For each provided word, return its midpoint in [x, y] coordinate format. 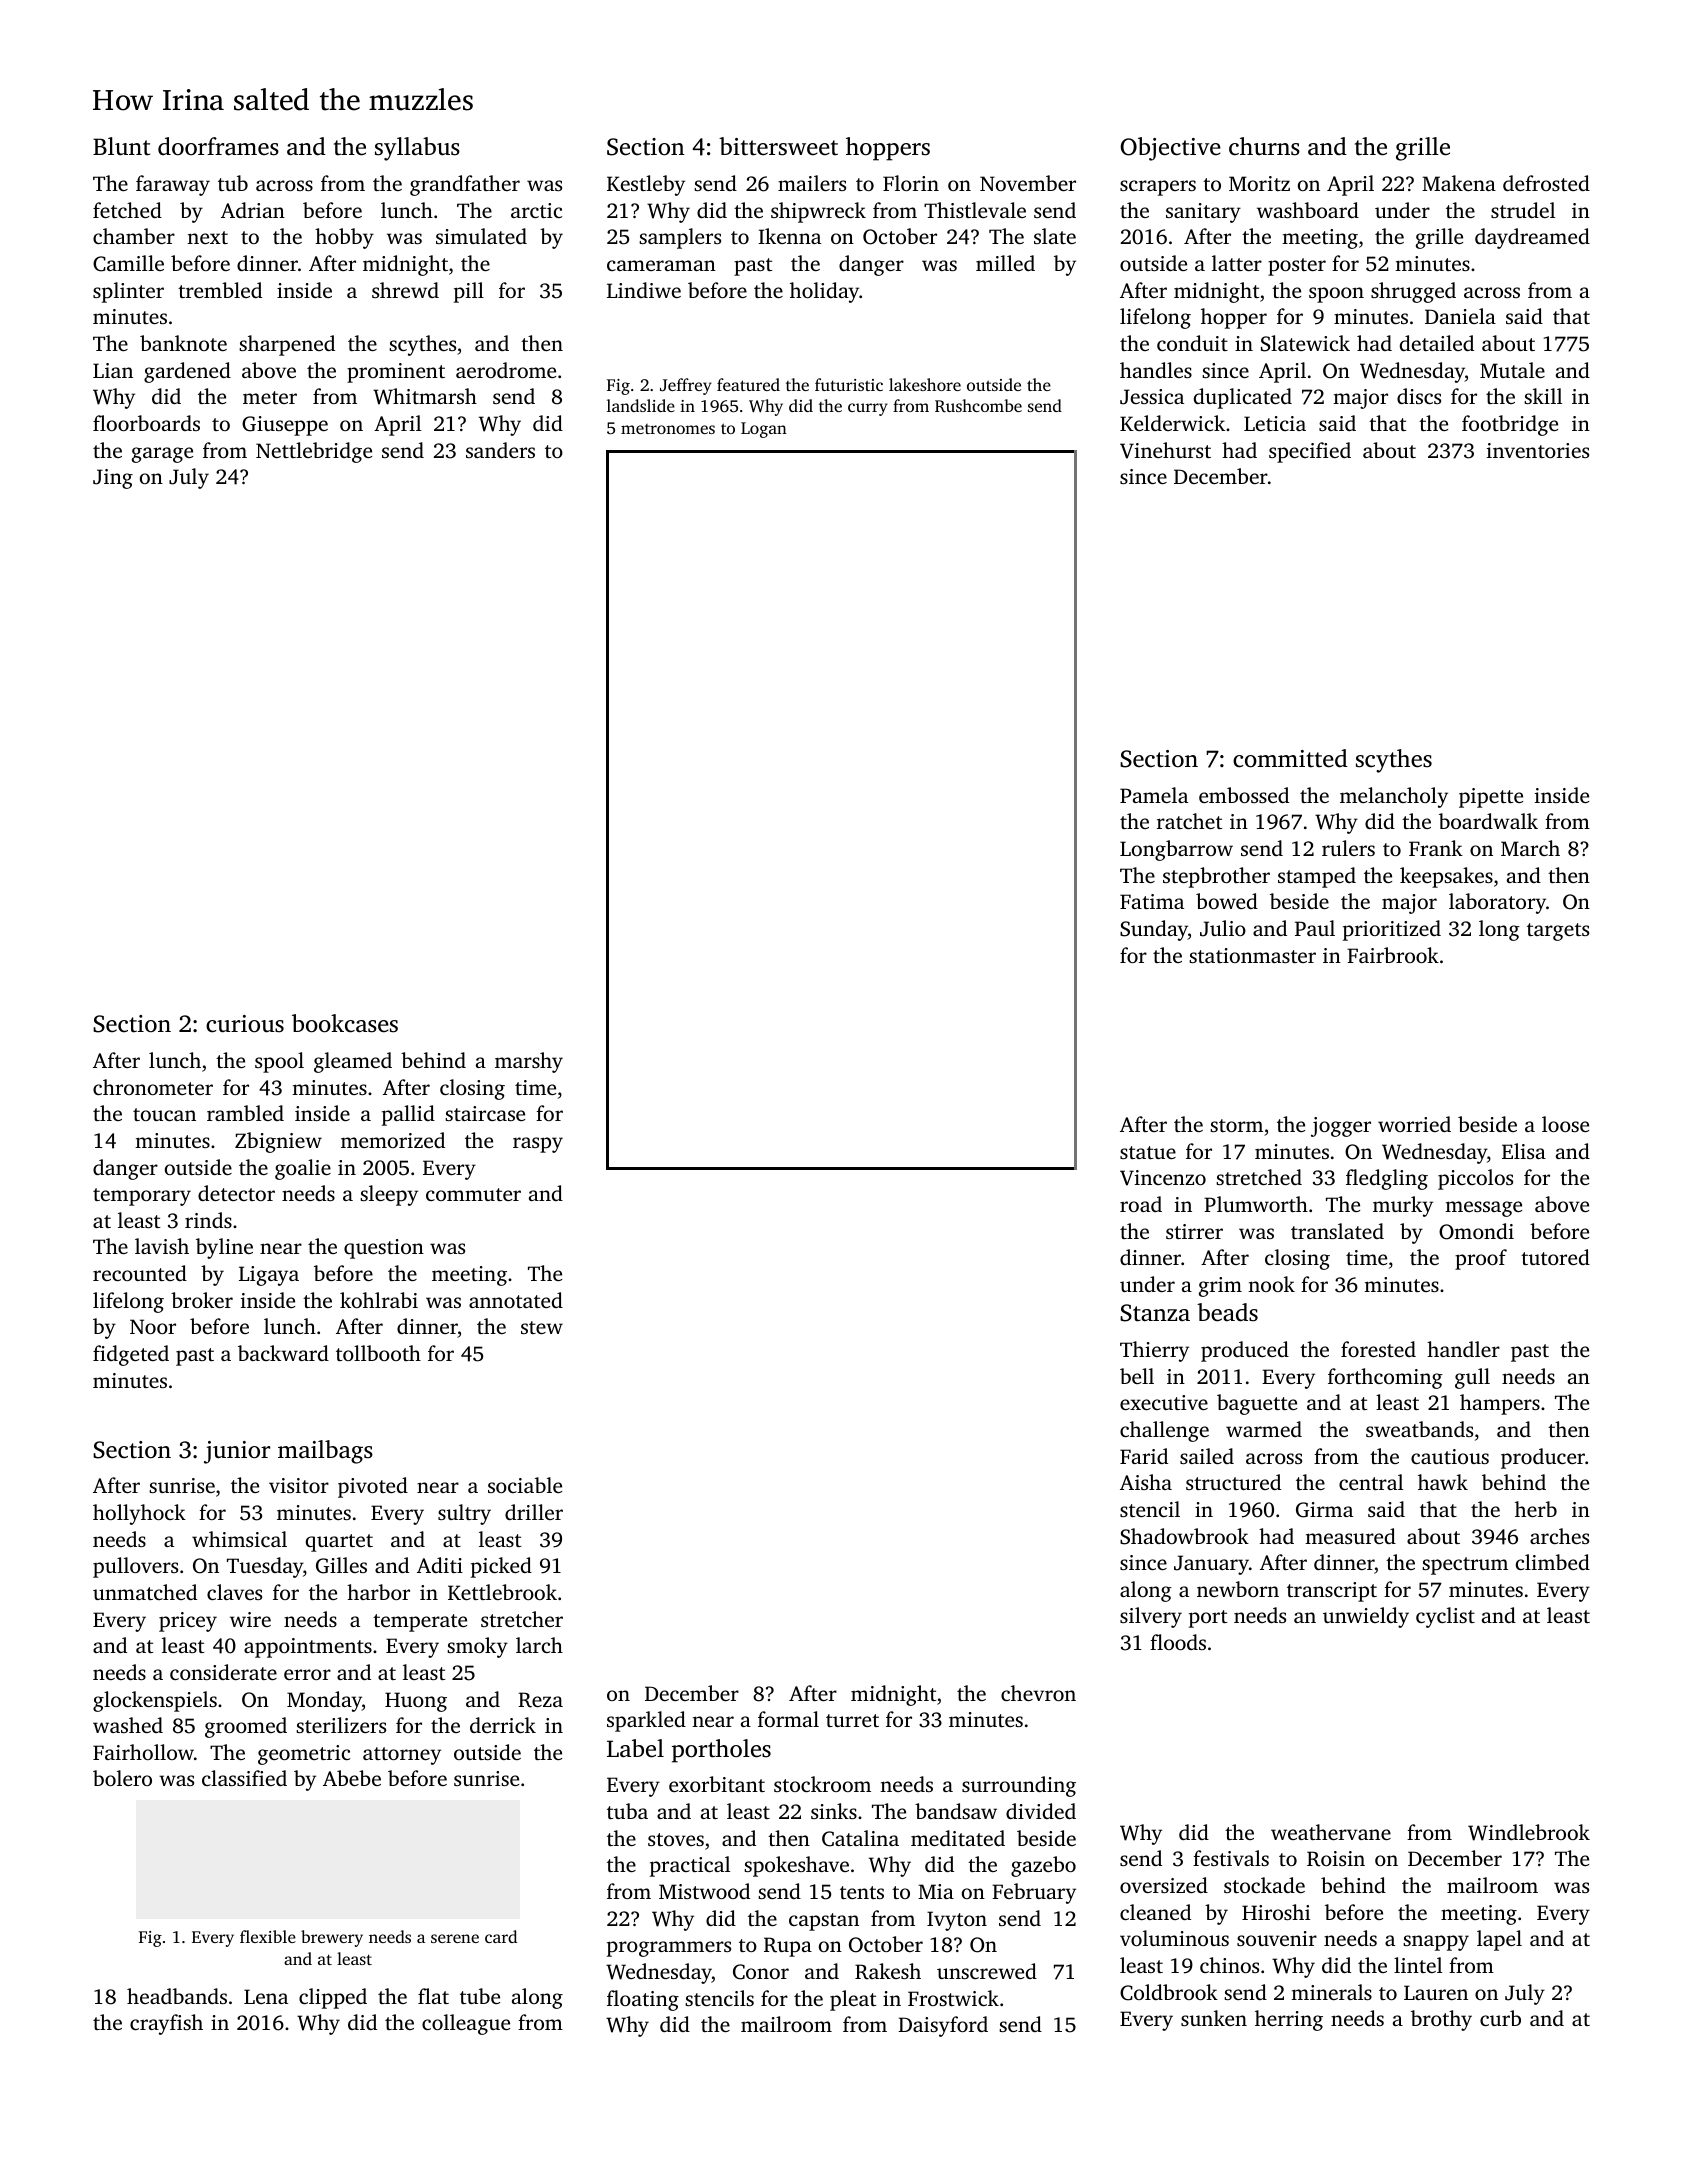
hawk [1443, 1482]
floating [643, 2000]
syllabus [417, 149]
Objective [1170, 149]
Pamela [1154, 795]
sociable [525, 1485]
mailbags [325, 1452]
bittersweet [778, 146]
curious [245, 1024]
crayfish [166, 2024]
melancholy [1394, 797]
